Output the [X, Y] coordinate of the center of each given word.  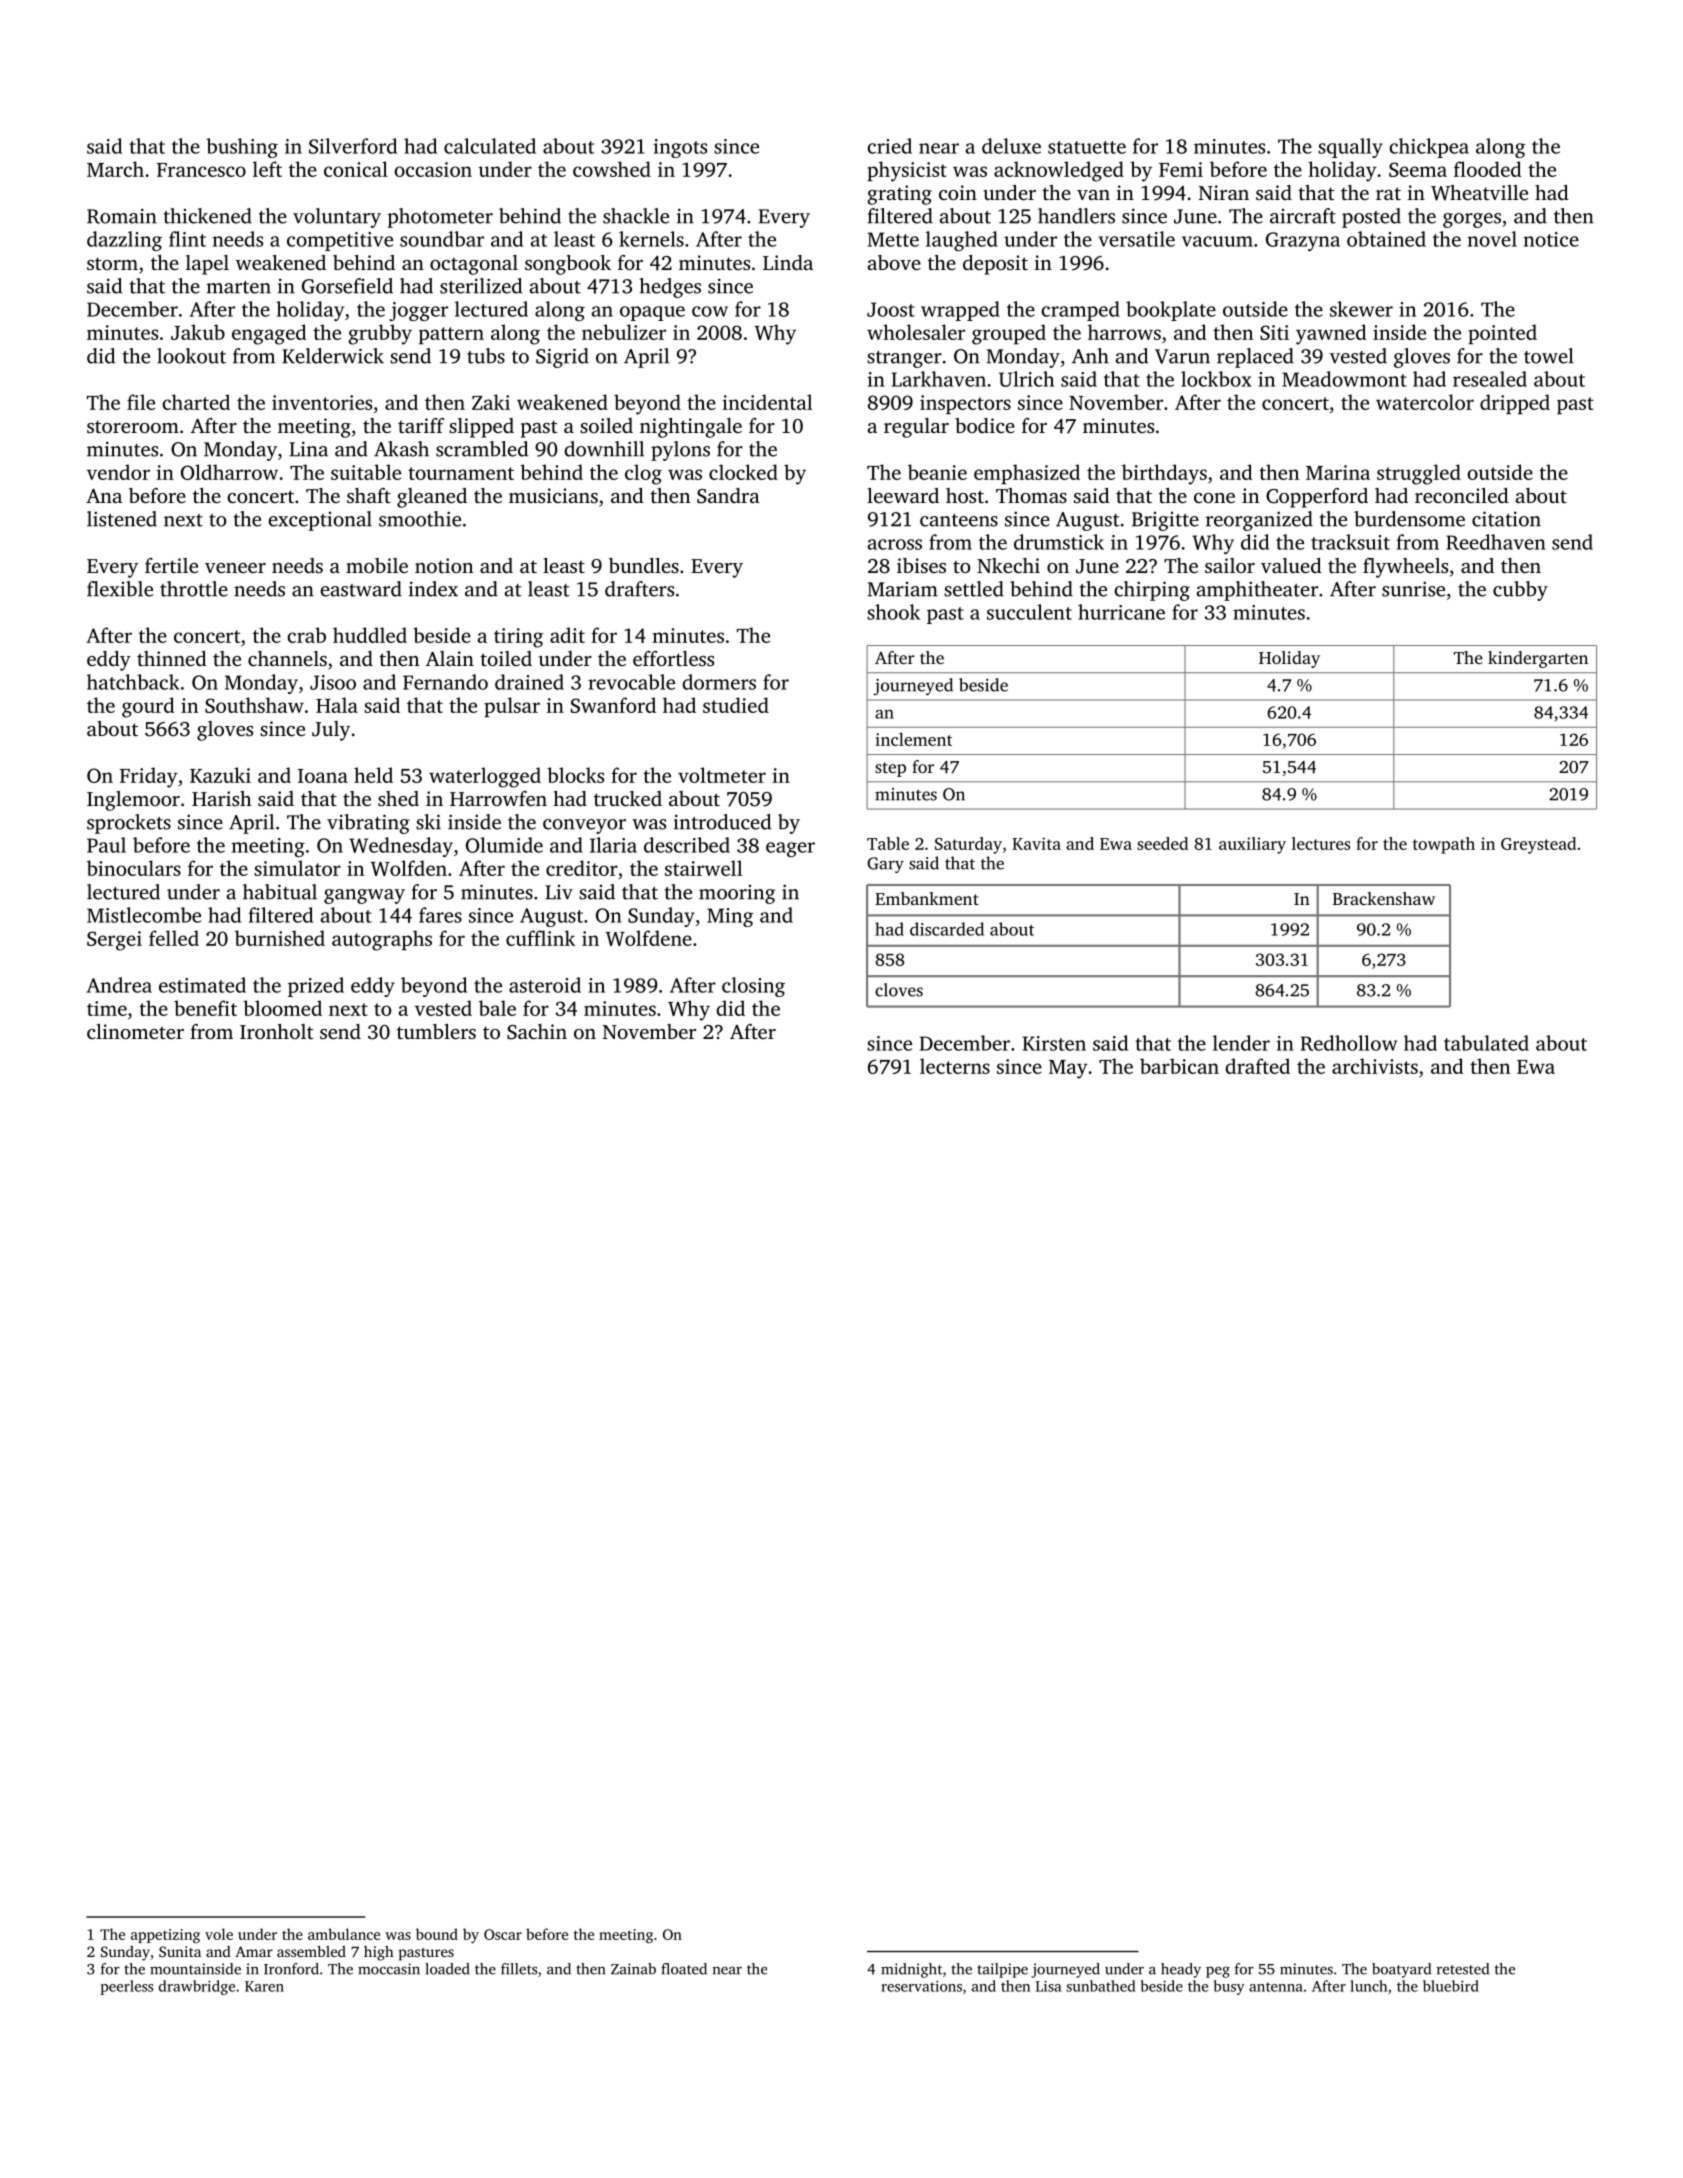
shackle [636, 216]
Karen [264, 1986]
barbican [1179, 1066]
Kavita [1036, 843]
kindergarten [1538, 659]
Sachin [537, 1032]
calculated [490, 146]
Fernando [445, 682]
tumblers [436, 1031]
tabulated [1486, 1043]
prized [316, 987]
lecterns [955, 1066]
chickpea [1429, 148]
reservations [921, 1986]
